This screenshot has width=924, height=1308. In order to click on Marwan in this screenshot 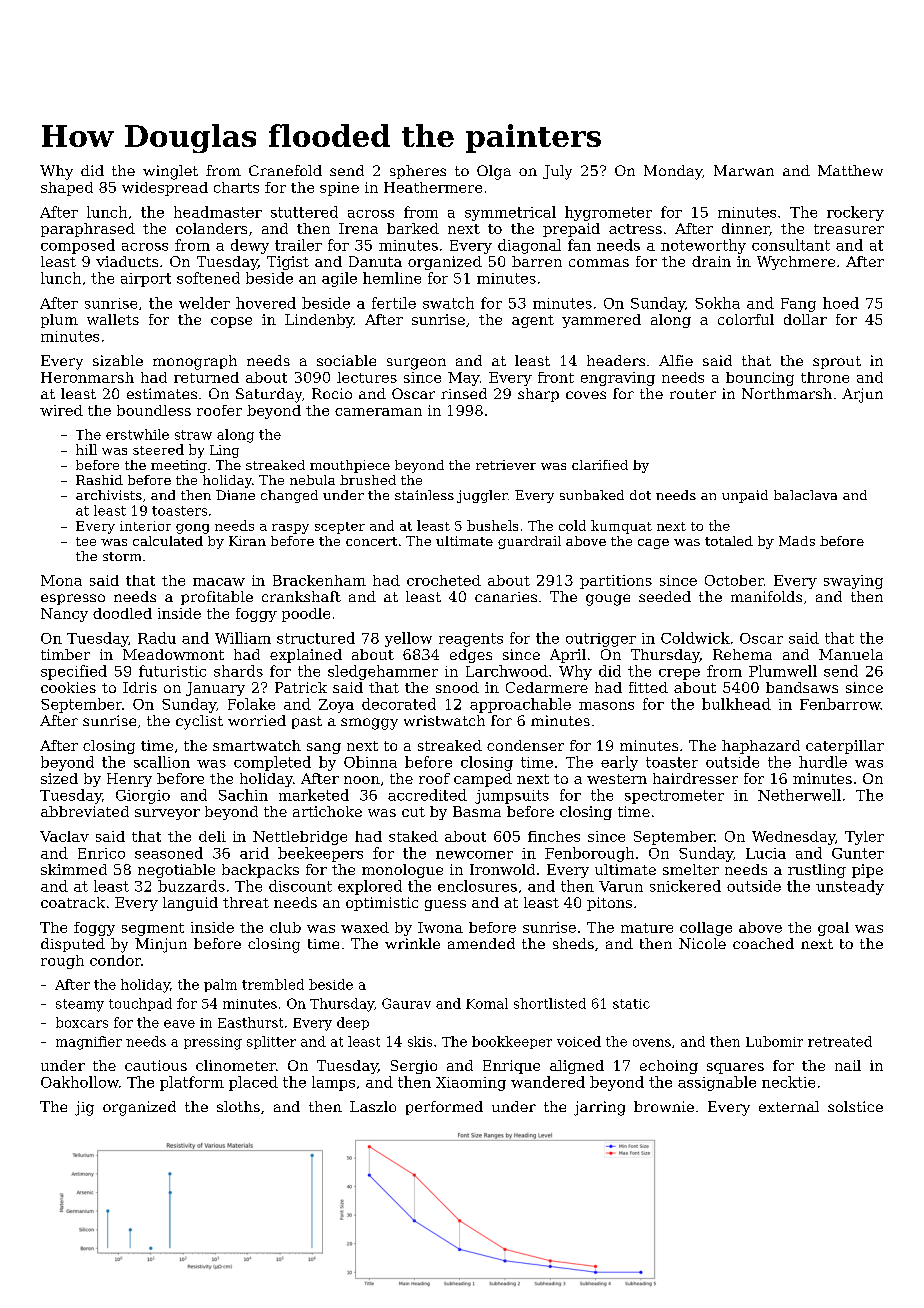, I will do `click(744, 170)`.
